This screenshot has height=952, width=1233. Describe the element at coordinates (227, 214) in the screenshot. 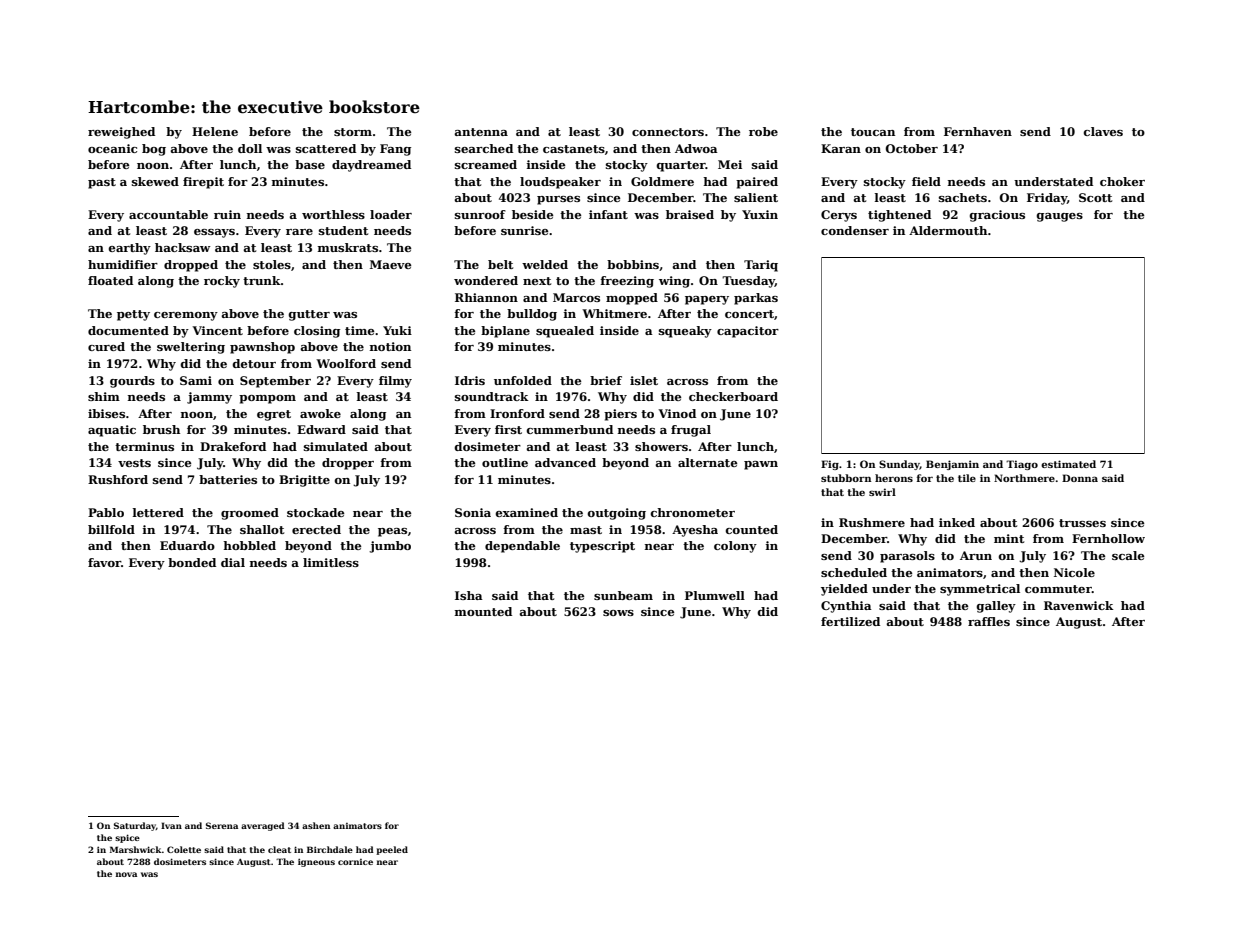

I see `ruin` at that location.
